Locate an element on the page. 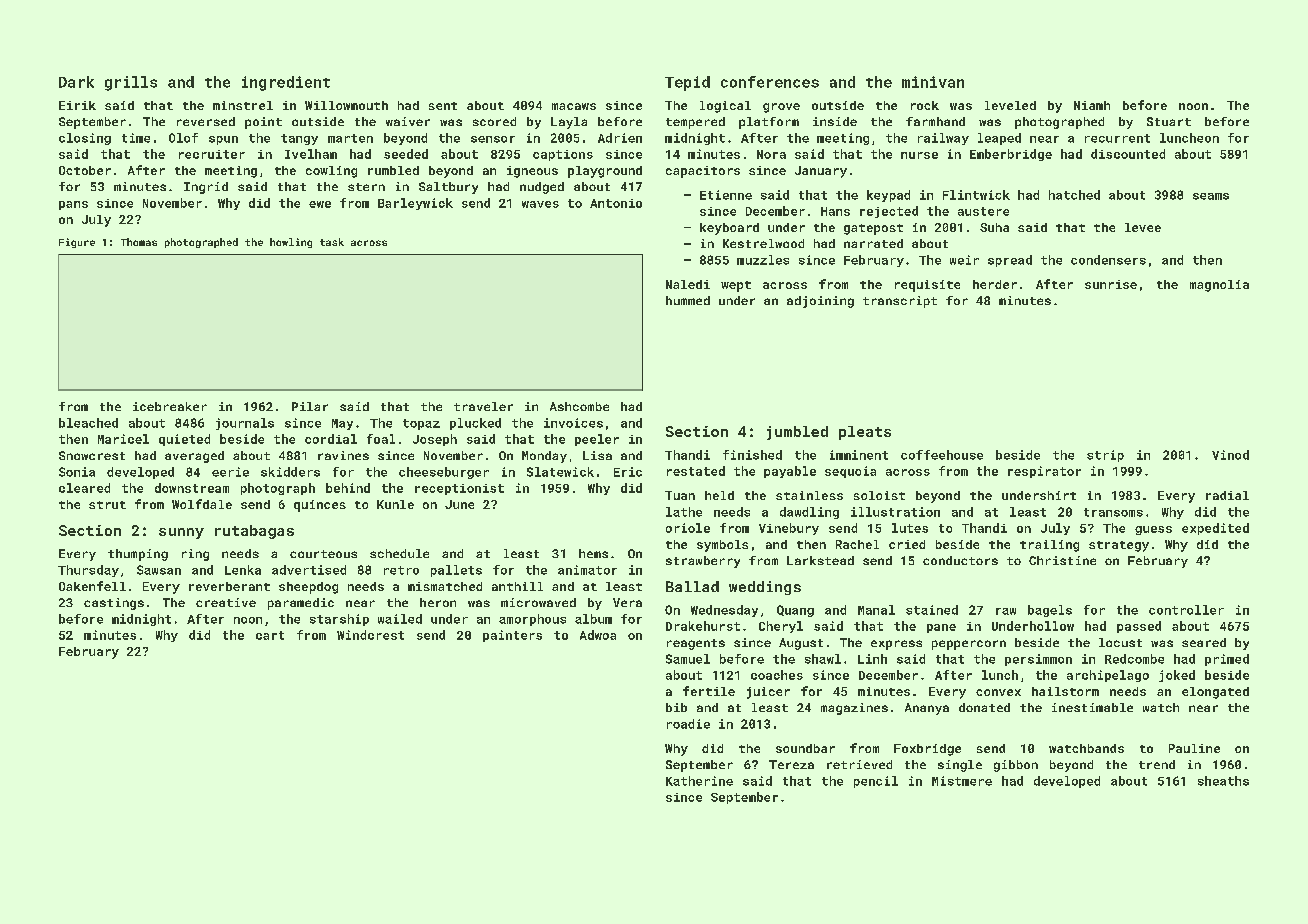 This page has width=1308, height=924. cart is located at coordinates (270, 635).
